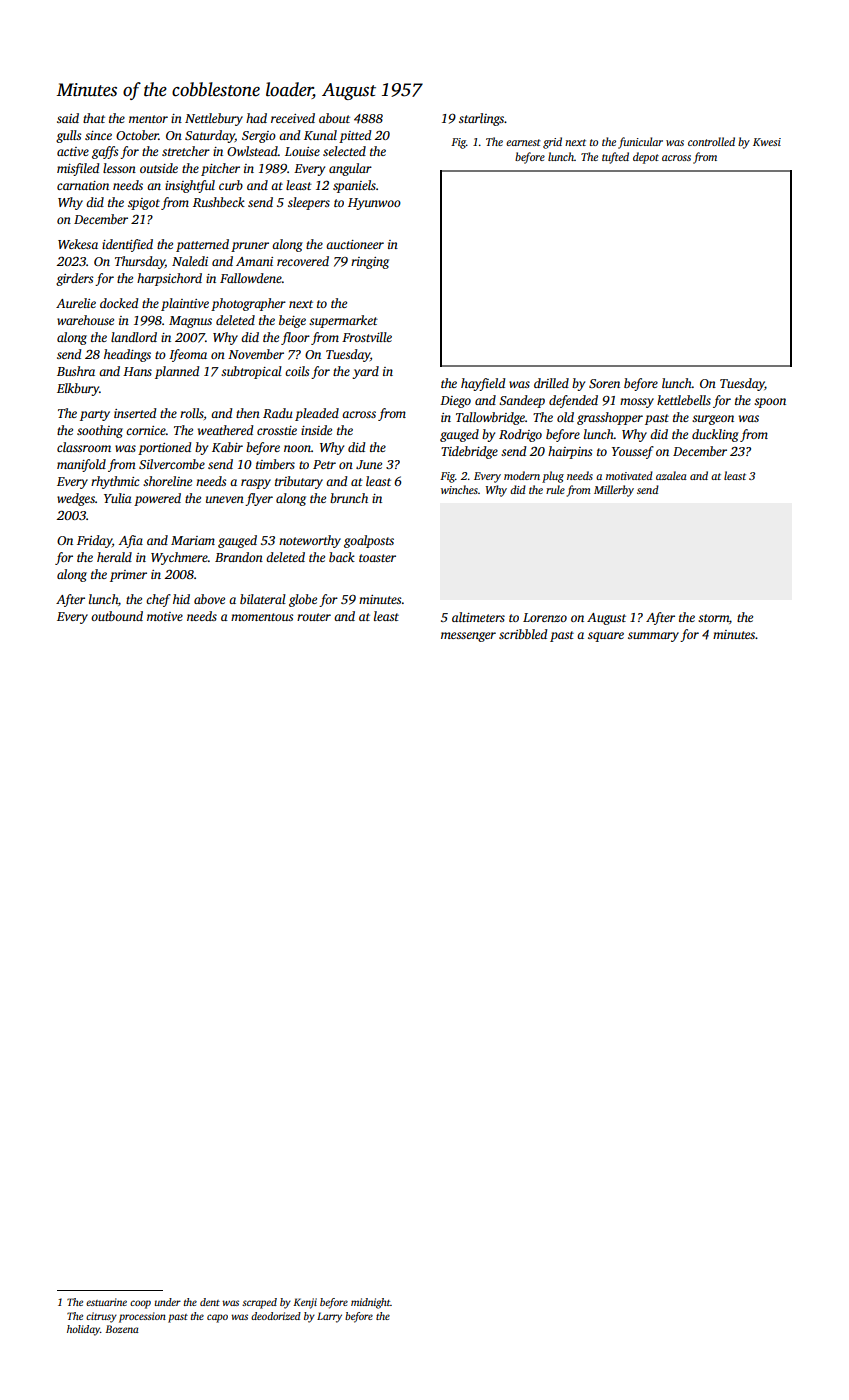 This screenshot has height=1400, width=849. I want to click on under, so click(168, 1302).
